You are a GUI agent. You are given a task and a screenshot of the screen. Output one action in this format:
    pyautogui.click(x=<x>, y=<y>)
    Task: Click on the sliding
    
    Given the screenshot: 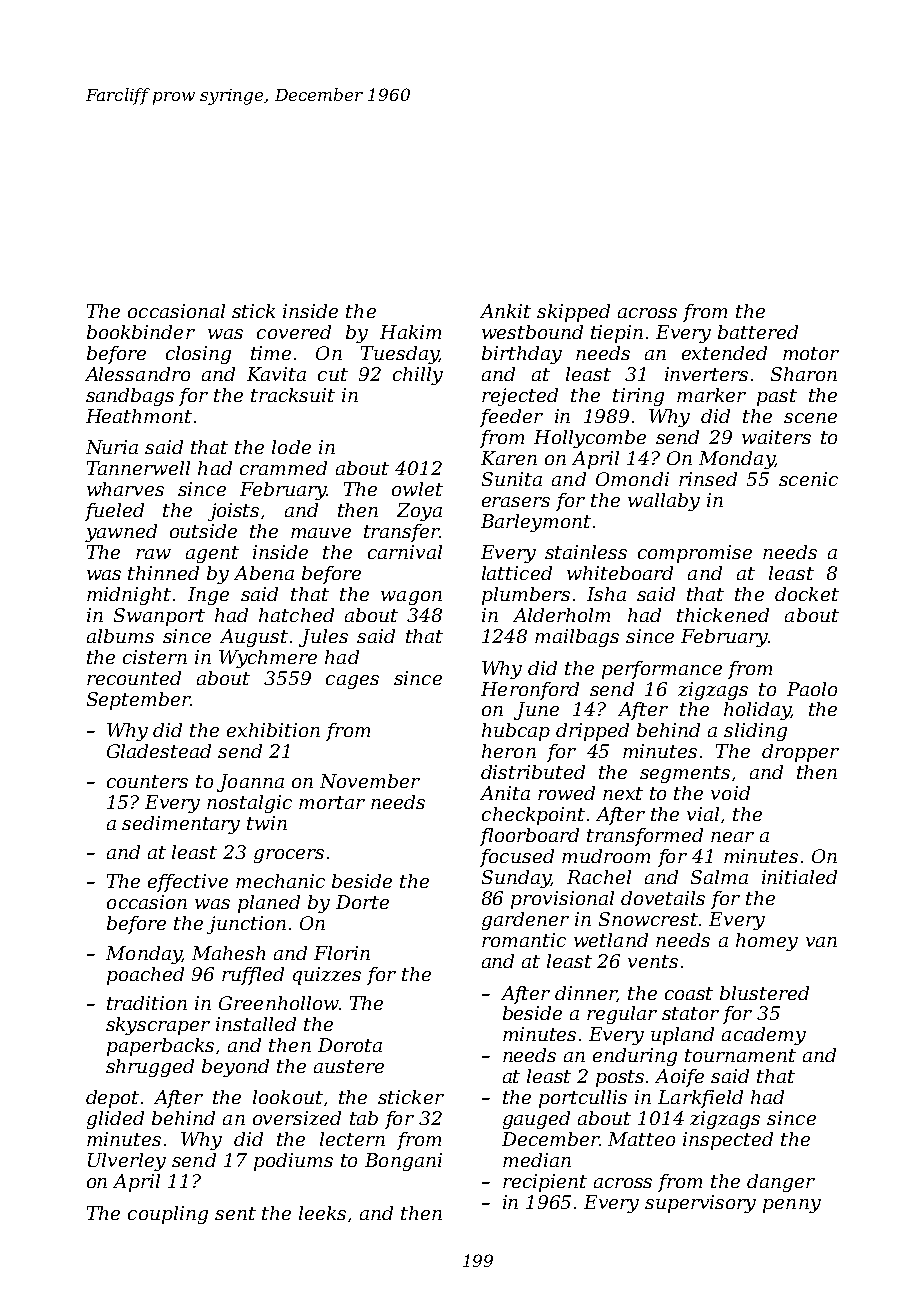 What is the action you would take?
    pyautogui.click(x=755, y=732)
